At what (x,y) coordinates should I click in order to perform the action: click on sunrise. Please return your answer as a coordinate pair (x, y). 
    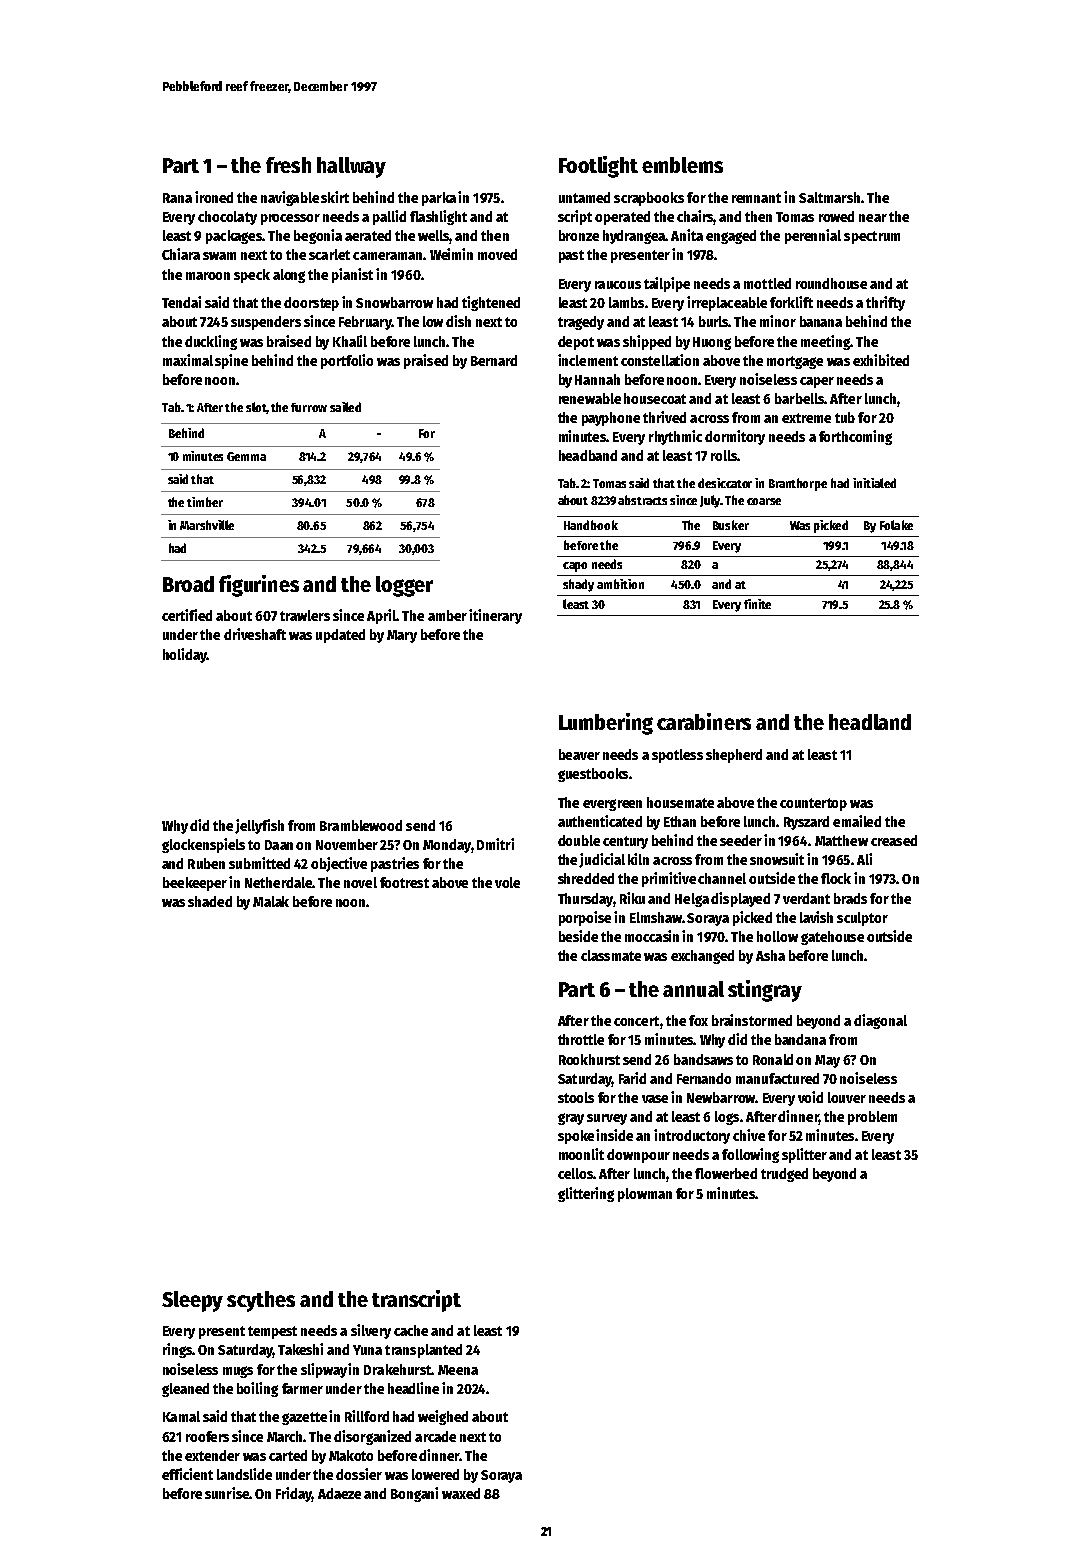
    Looking at the image, I should click on (227, 1493).
